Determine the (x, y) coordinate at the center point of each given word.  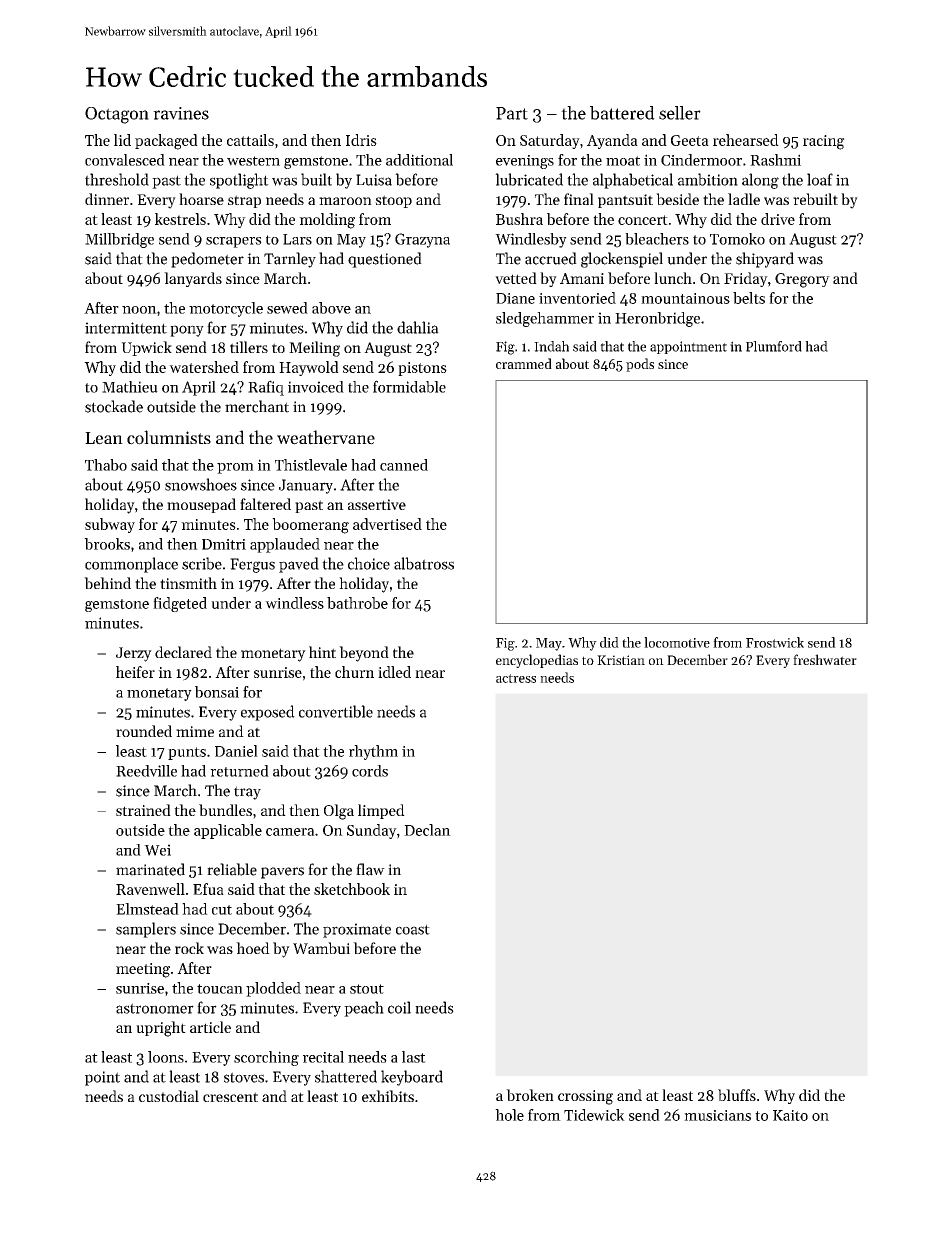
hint (322, 652)
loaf (820, 179)
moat (623, 161)
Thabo (106, 465)
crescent (230, 1097)
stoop (393, 201)
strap (244, 201)
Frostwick (775, 642)
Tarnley (290, 260)
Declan (427, 830)
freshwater (825, 659)
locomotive (677, 642)
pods (640, 365)
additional (419, 160)
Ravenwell (150, 889)
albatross (424, 563)
